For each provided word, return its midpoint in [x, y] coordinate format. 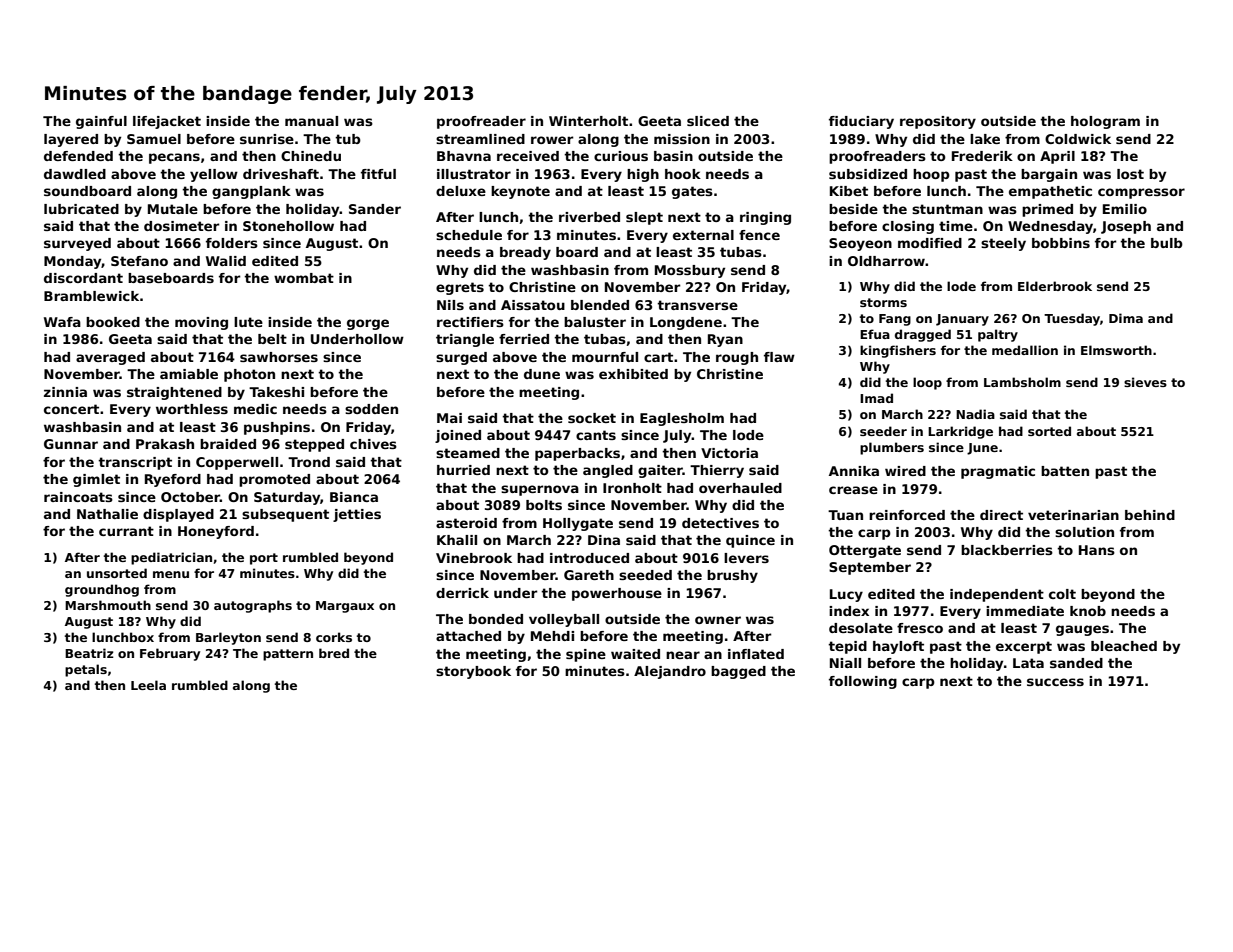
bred [334, 653]
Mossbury [690, 271]
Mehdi [552, 636]
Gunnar [71, 444]
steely [1003, 244]
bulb [1167, 243]
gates [692, 192]
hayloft [898, 647]
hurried [463, 470]
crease [853, 490]
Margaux [345, 607]
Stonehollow [288, 226]
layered [71, 140]
